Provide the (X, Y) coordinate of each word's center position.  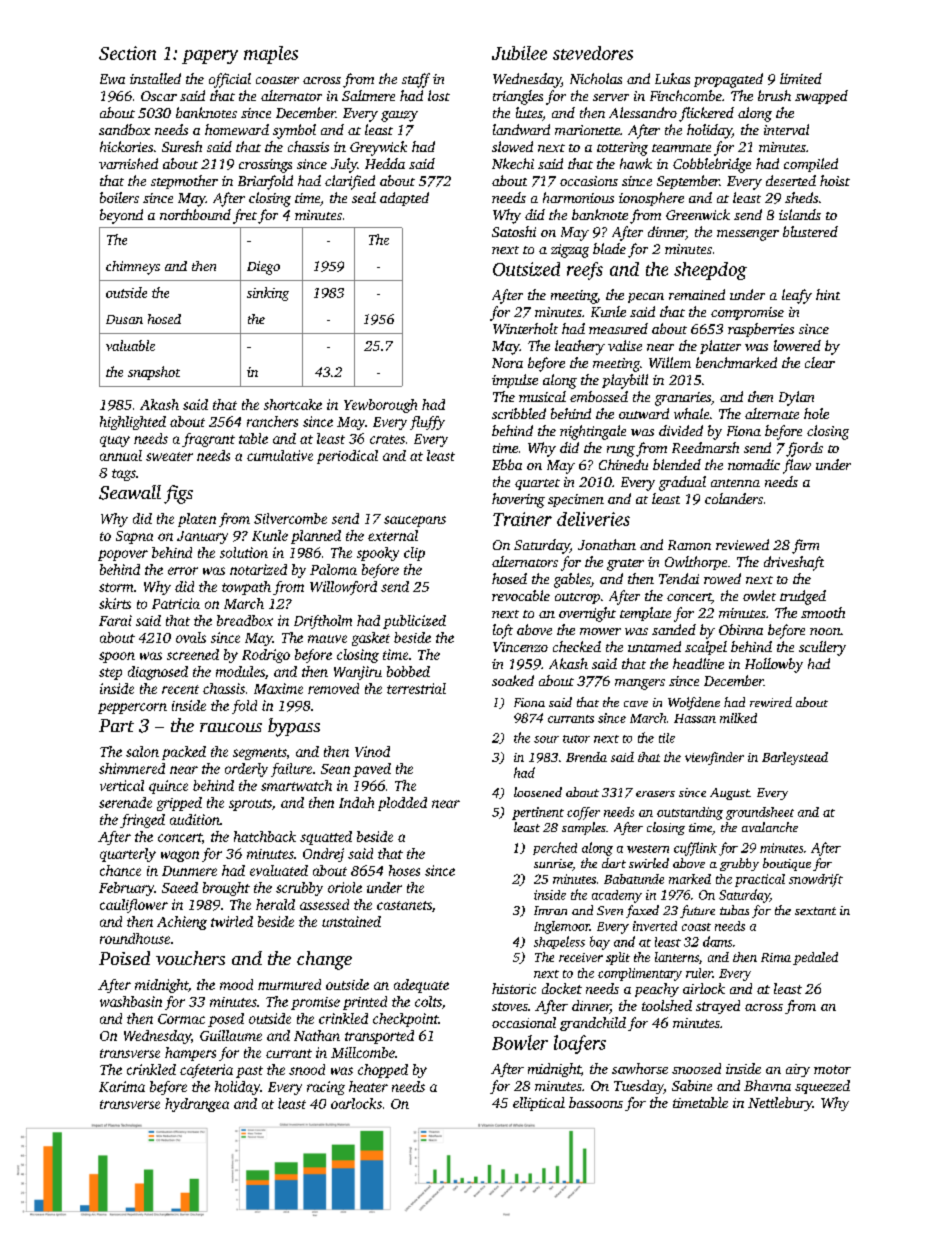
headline (698, 663)
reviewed (742, 544)
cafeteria (206, 1071)
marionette (587, 130)
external (393, 535)
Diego (263, 268)
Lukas (672, 78)
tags (124, 475)
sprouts (250, 805)
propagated (728, 80)
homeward (237, 129)
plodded (402, 804)
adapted (404, 199)
